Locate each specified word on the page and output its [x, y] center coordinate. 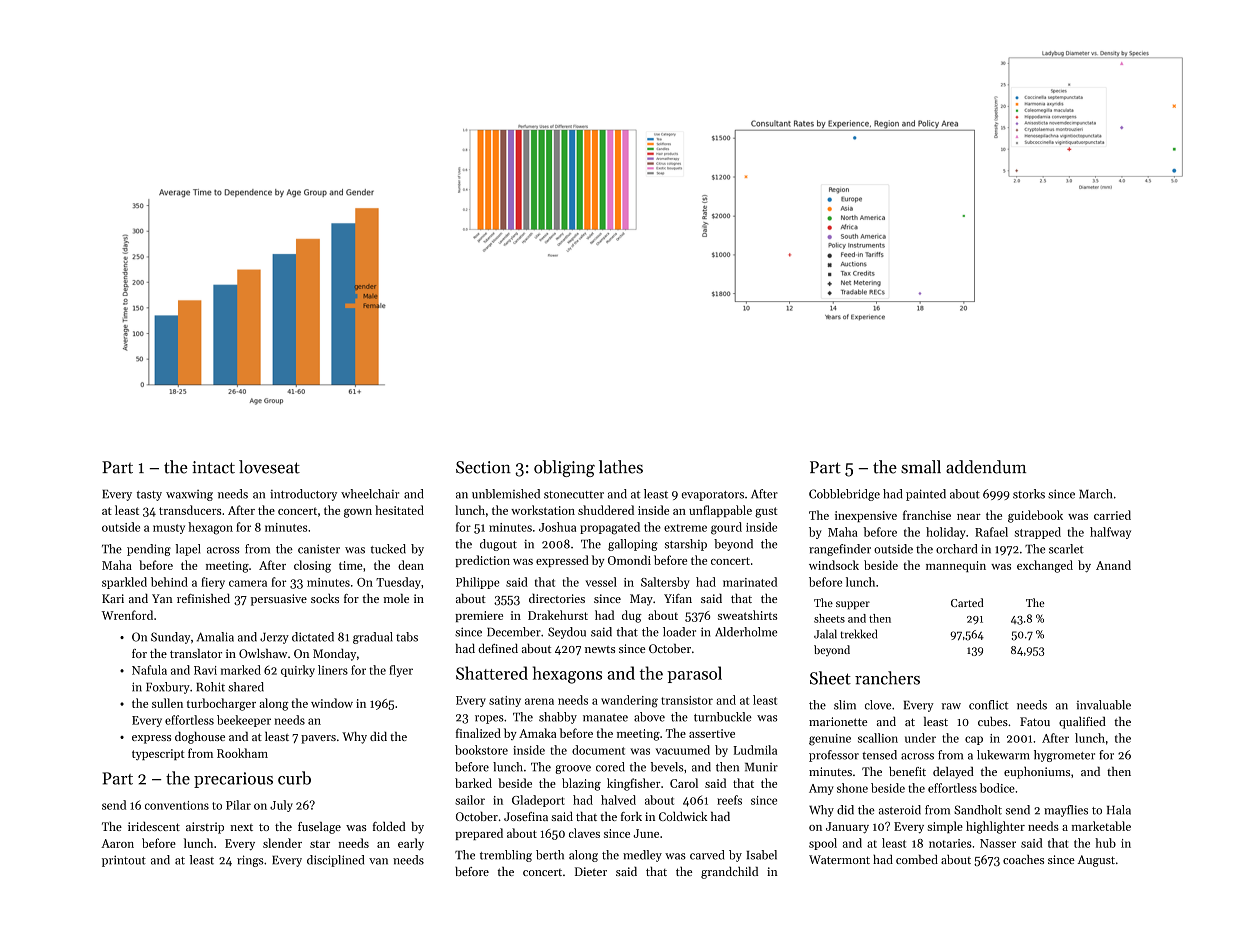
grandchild [729, 873]
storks [1029, 494]
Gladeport [538, 801]
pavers [318, 739]
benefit [907, 771]
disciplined [335, 861]
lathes [621, 467]
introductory [303, 495]
